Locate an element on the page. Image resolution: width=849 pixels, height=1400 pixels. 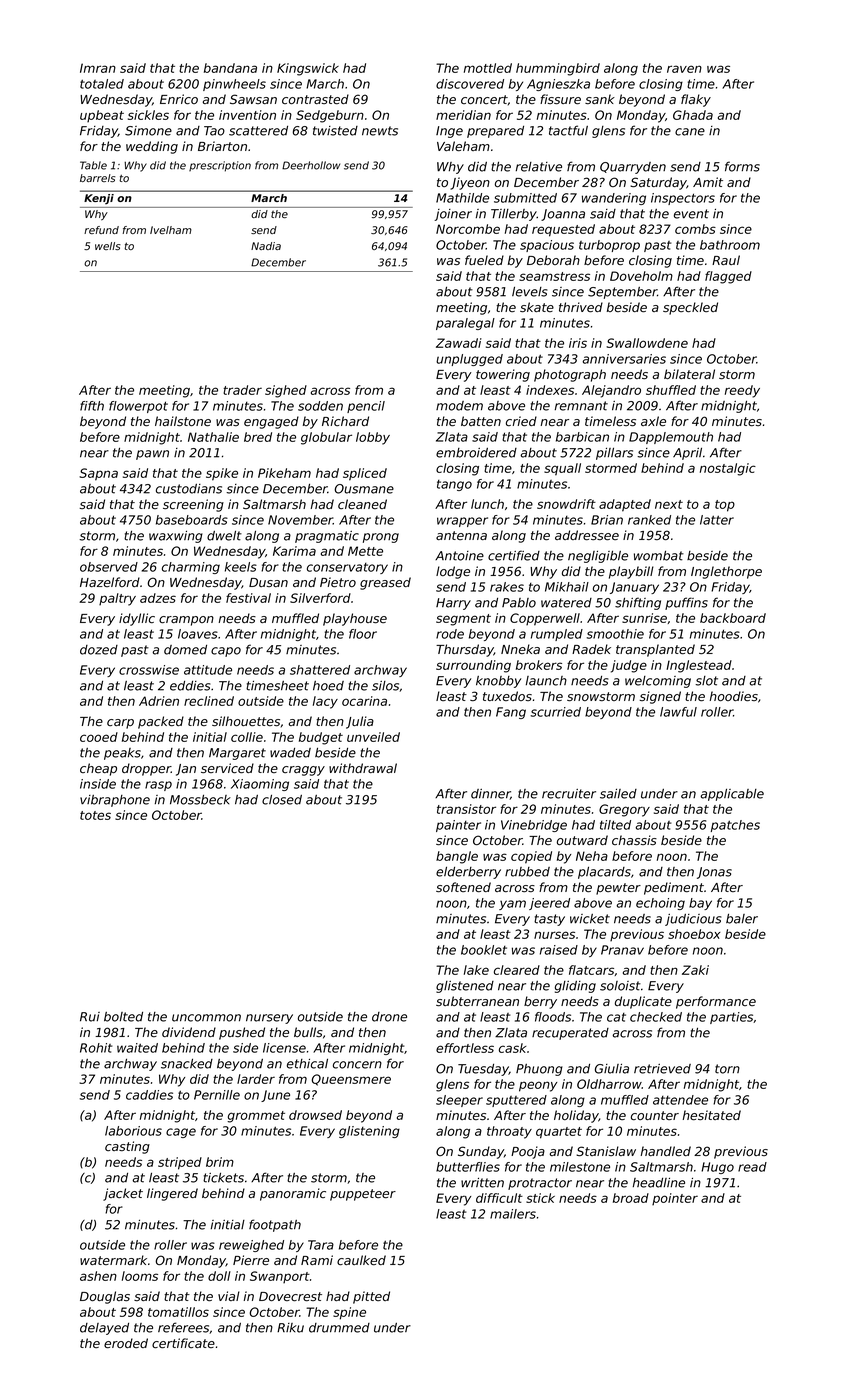
counter is located at coordinates (655, 1115).
